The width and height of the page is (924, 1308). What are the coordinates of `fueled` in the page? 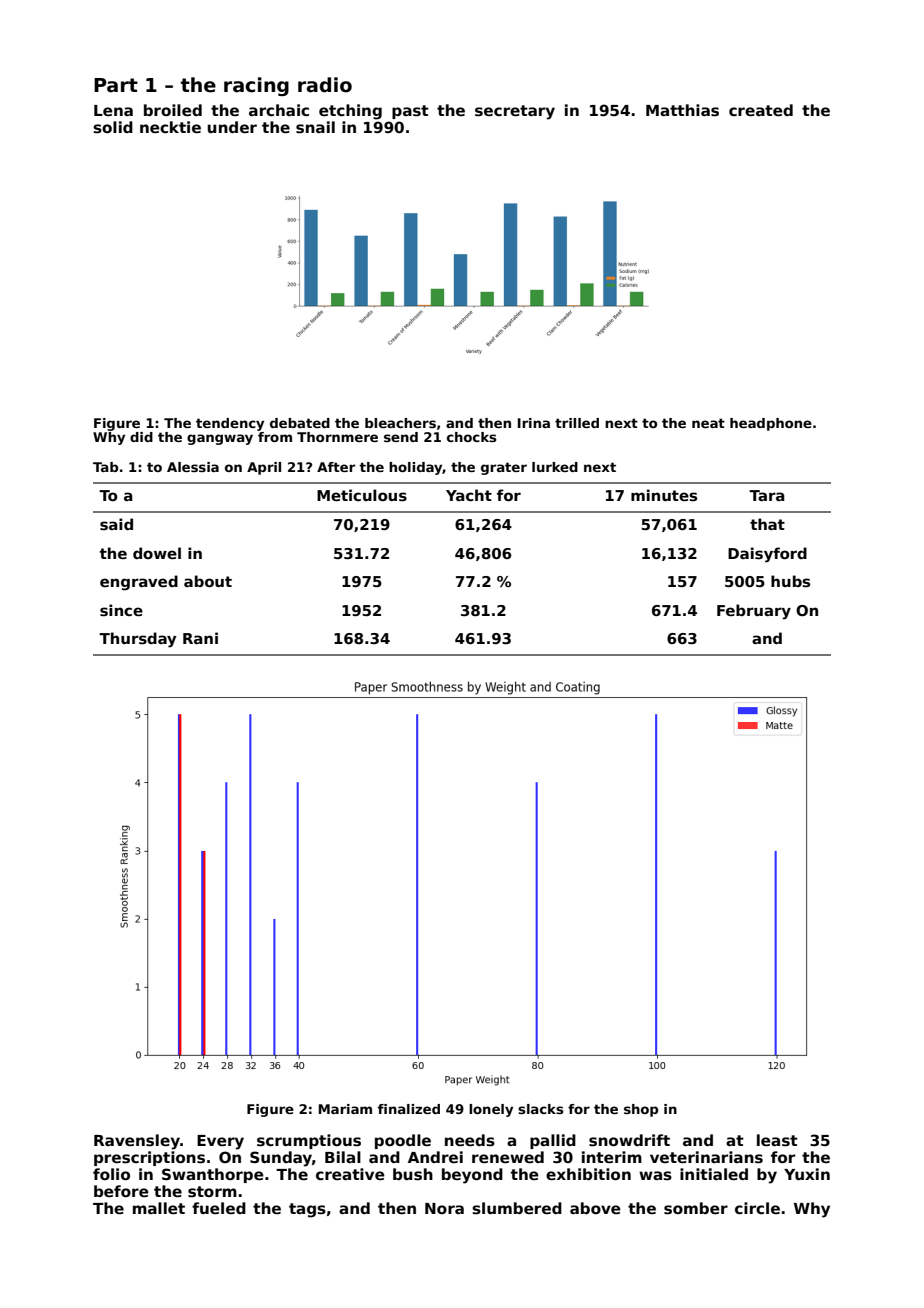 It's located at (219, 1208).
